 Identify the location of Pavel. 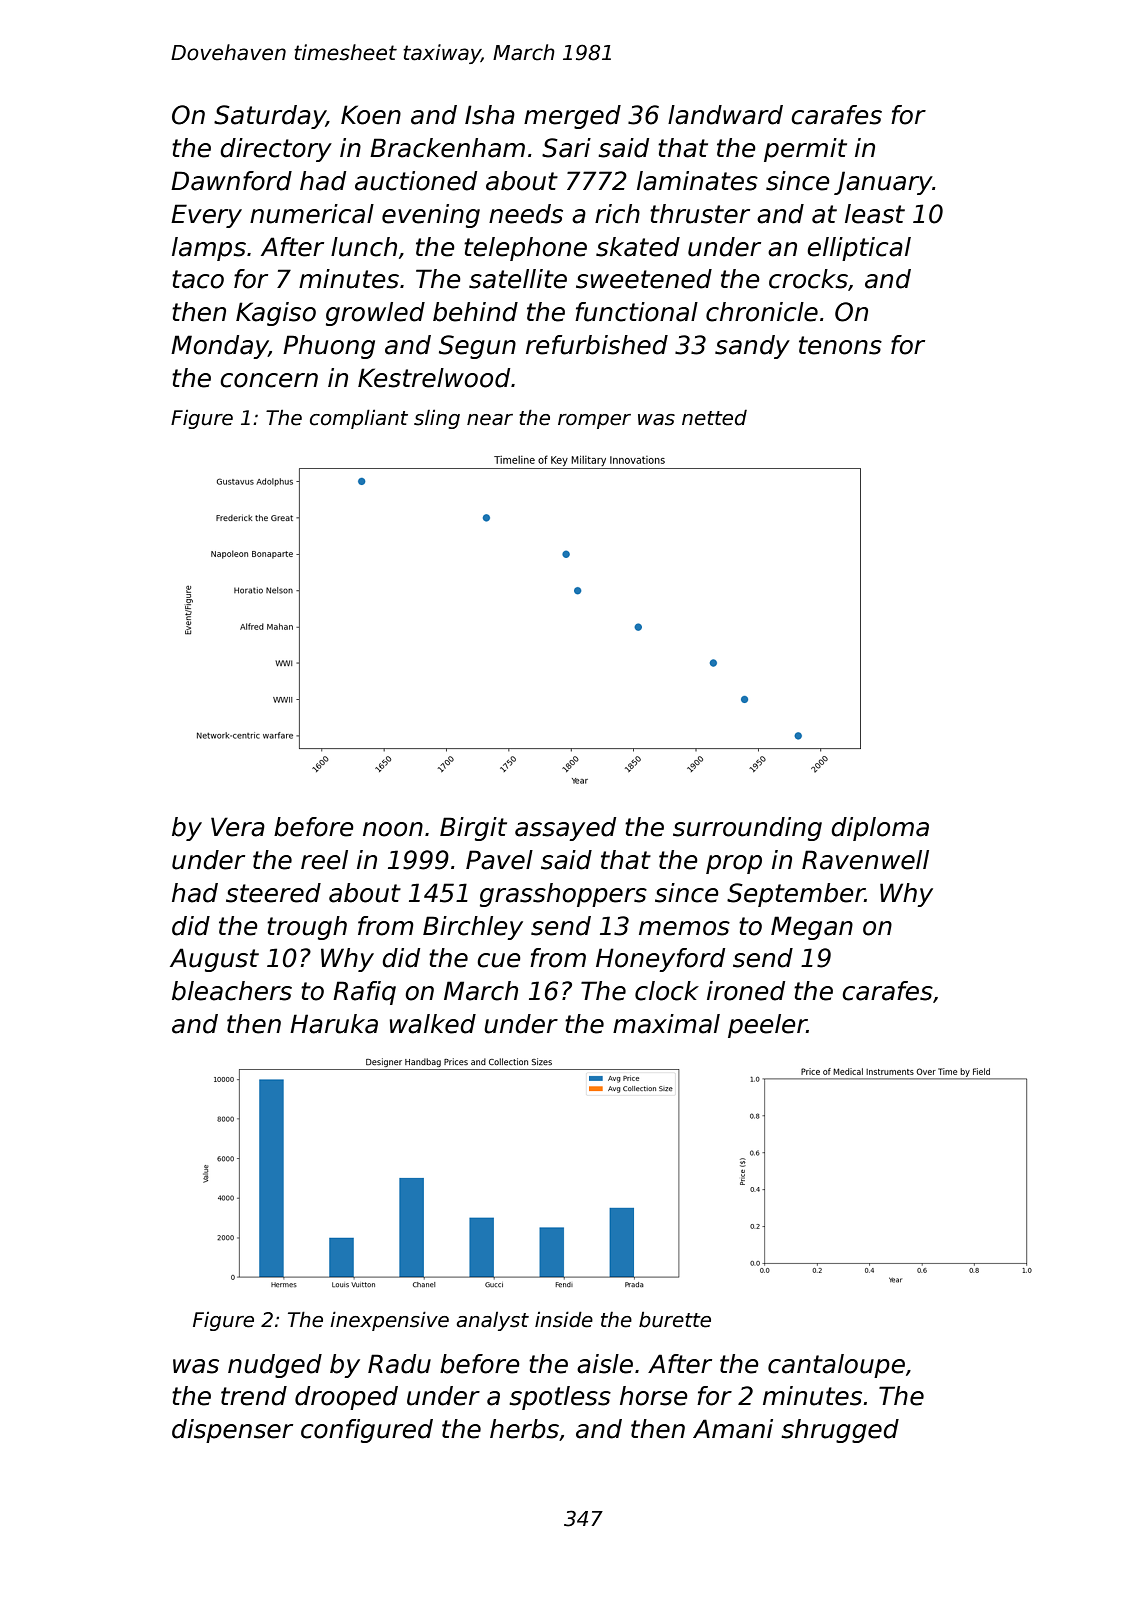
(499, 860).
